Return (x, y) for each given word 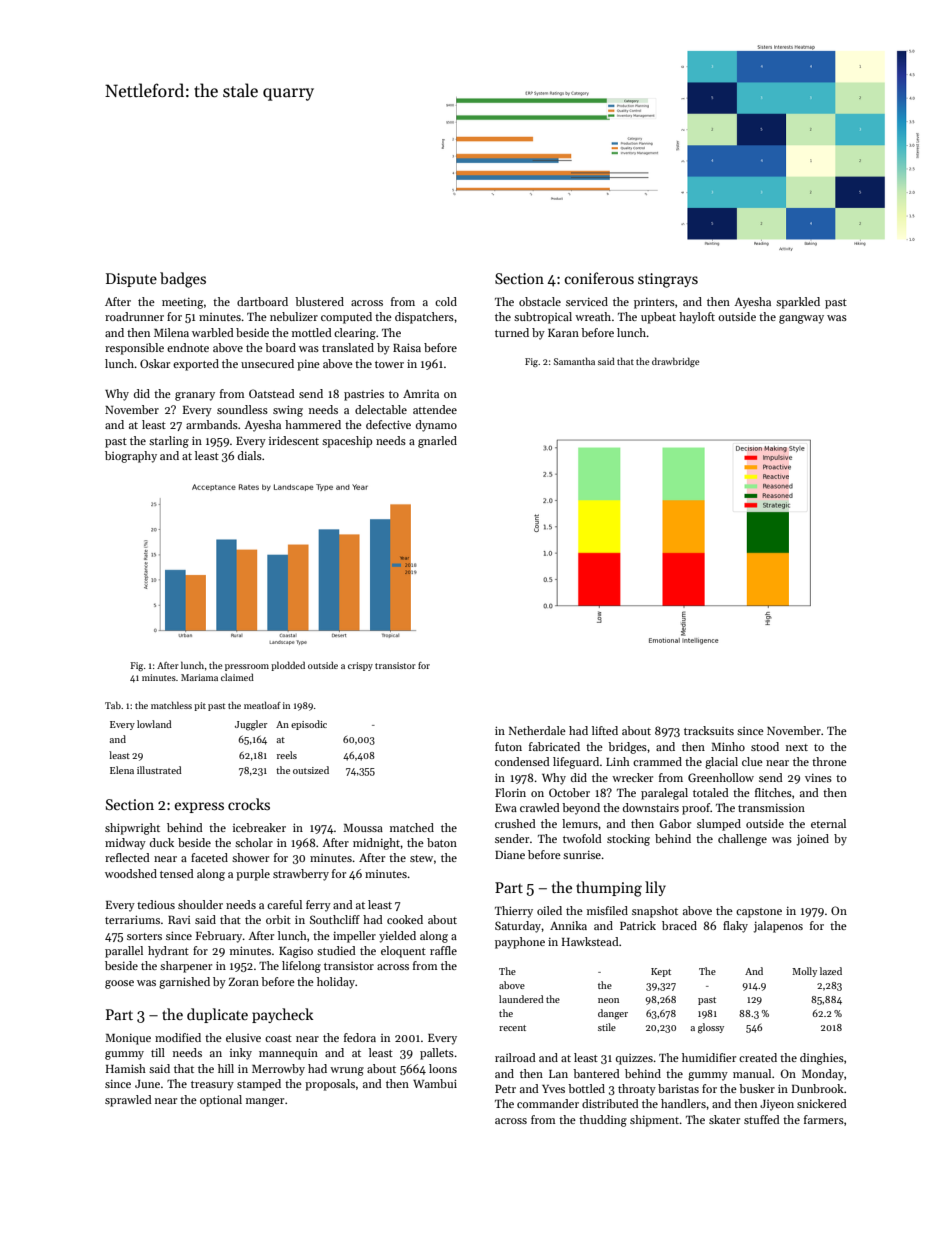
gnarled (437, 442)
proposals (330, 1085)
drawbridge (675, 362)
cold (446, 301)
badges (183, 280)
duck (162, 842)
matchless (171, 705)
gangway (801, 319)
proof (696, 809)
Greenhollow (721, 777)
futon (508, 746)
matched (412, 827)
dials (250, 455)
